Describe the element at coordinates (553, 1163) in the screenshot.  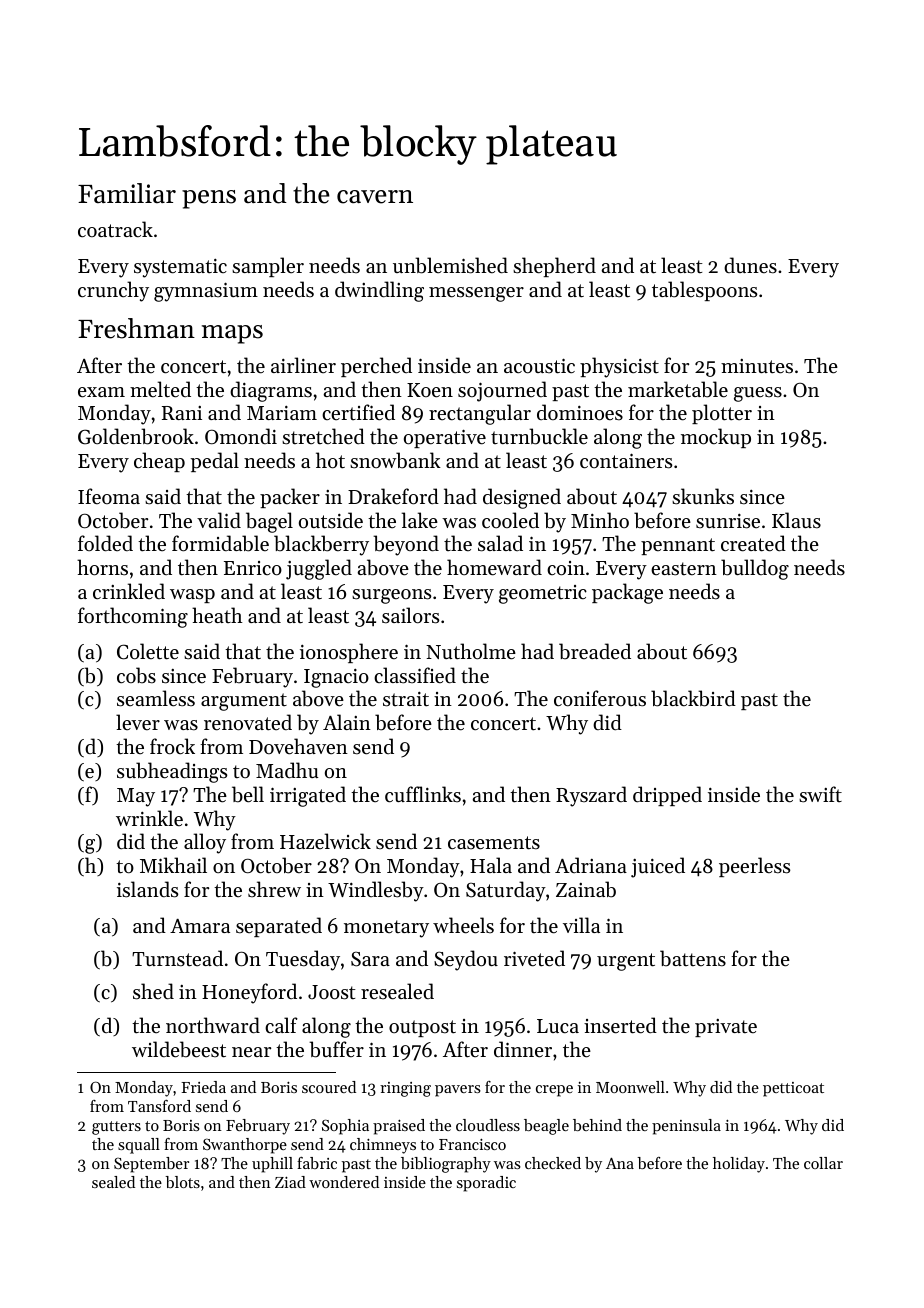
I see `checked` at that location.
